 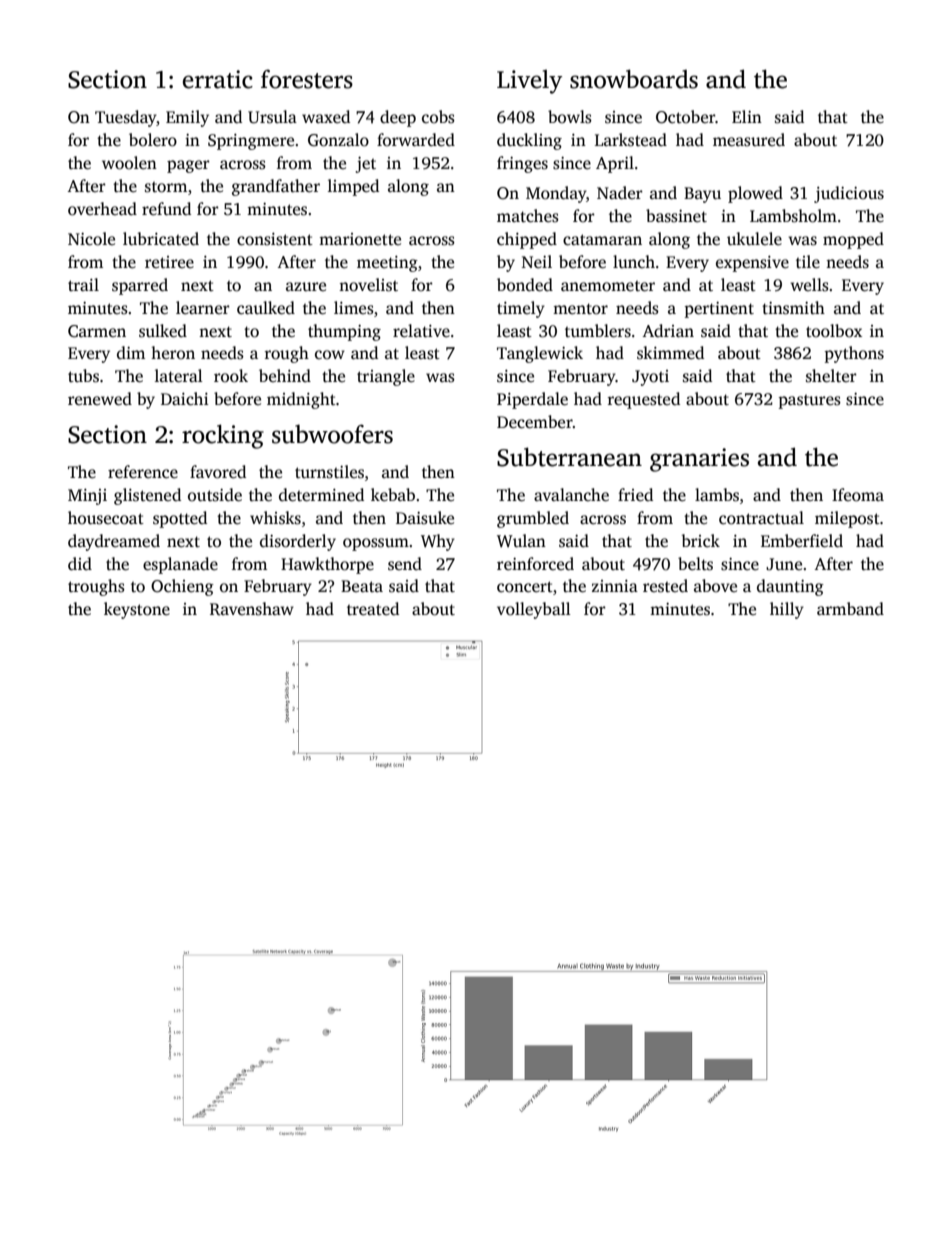 I want to click on ukulele, so click(x=754, y=239).
